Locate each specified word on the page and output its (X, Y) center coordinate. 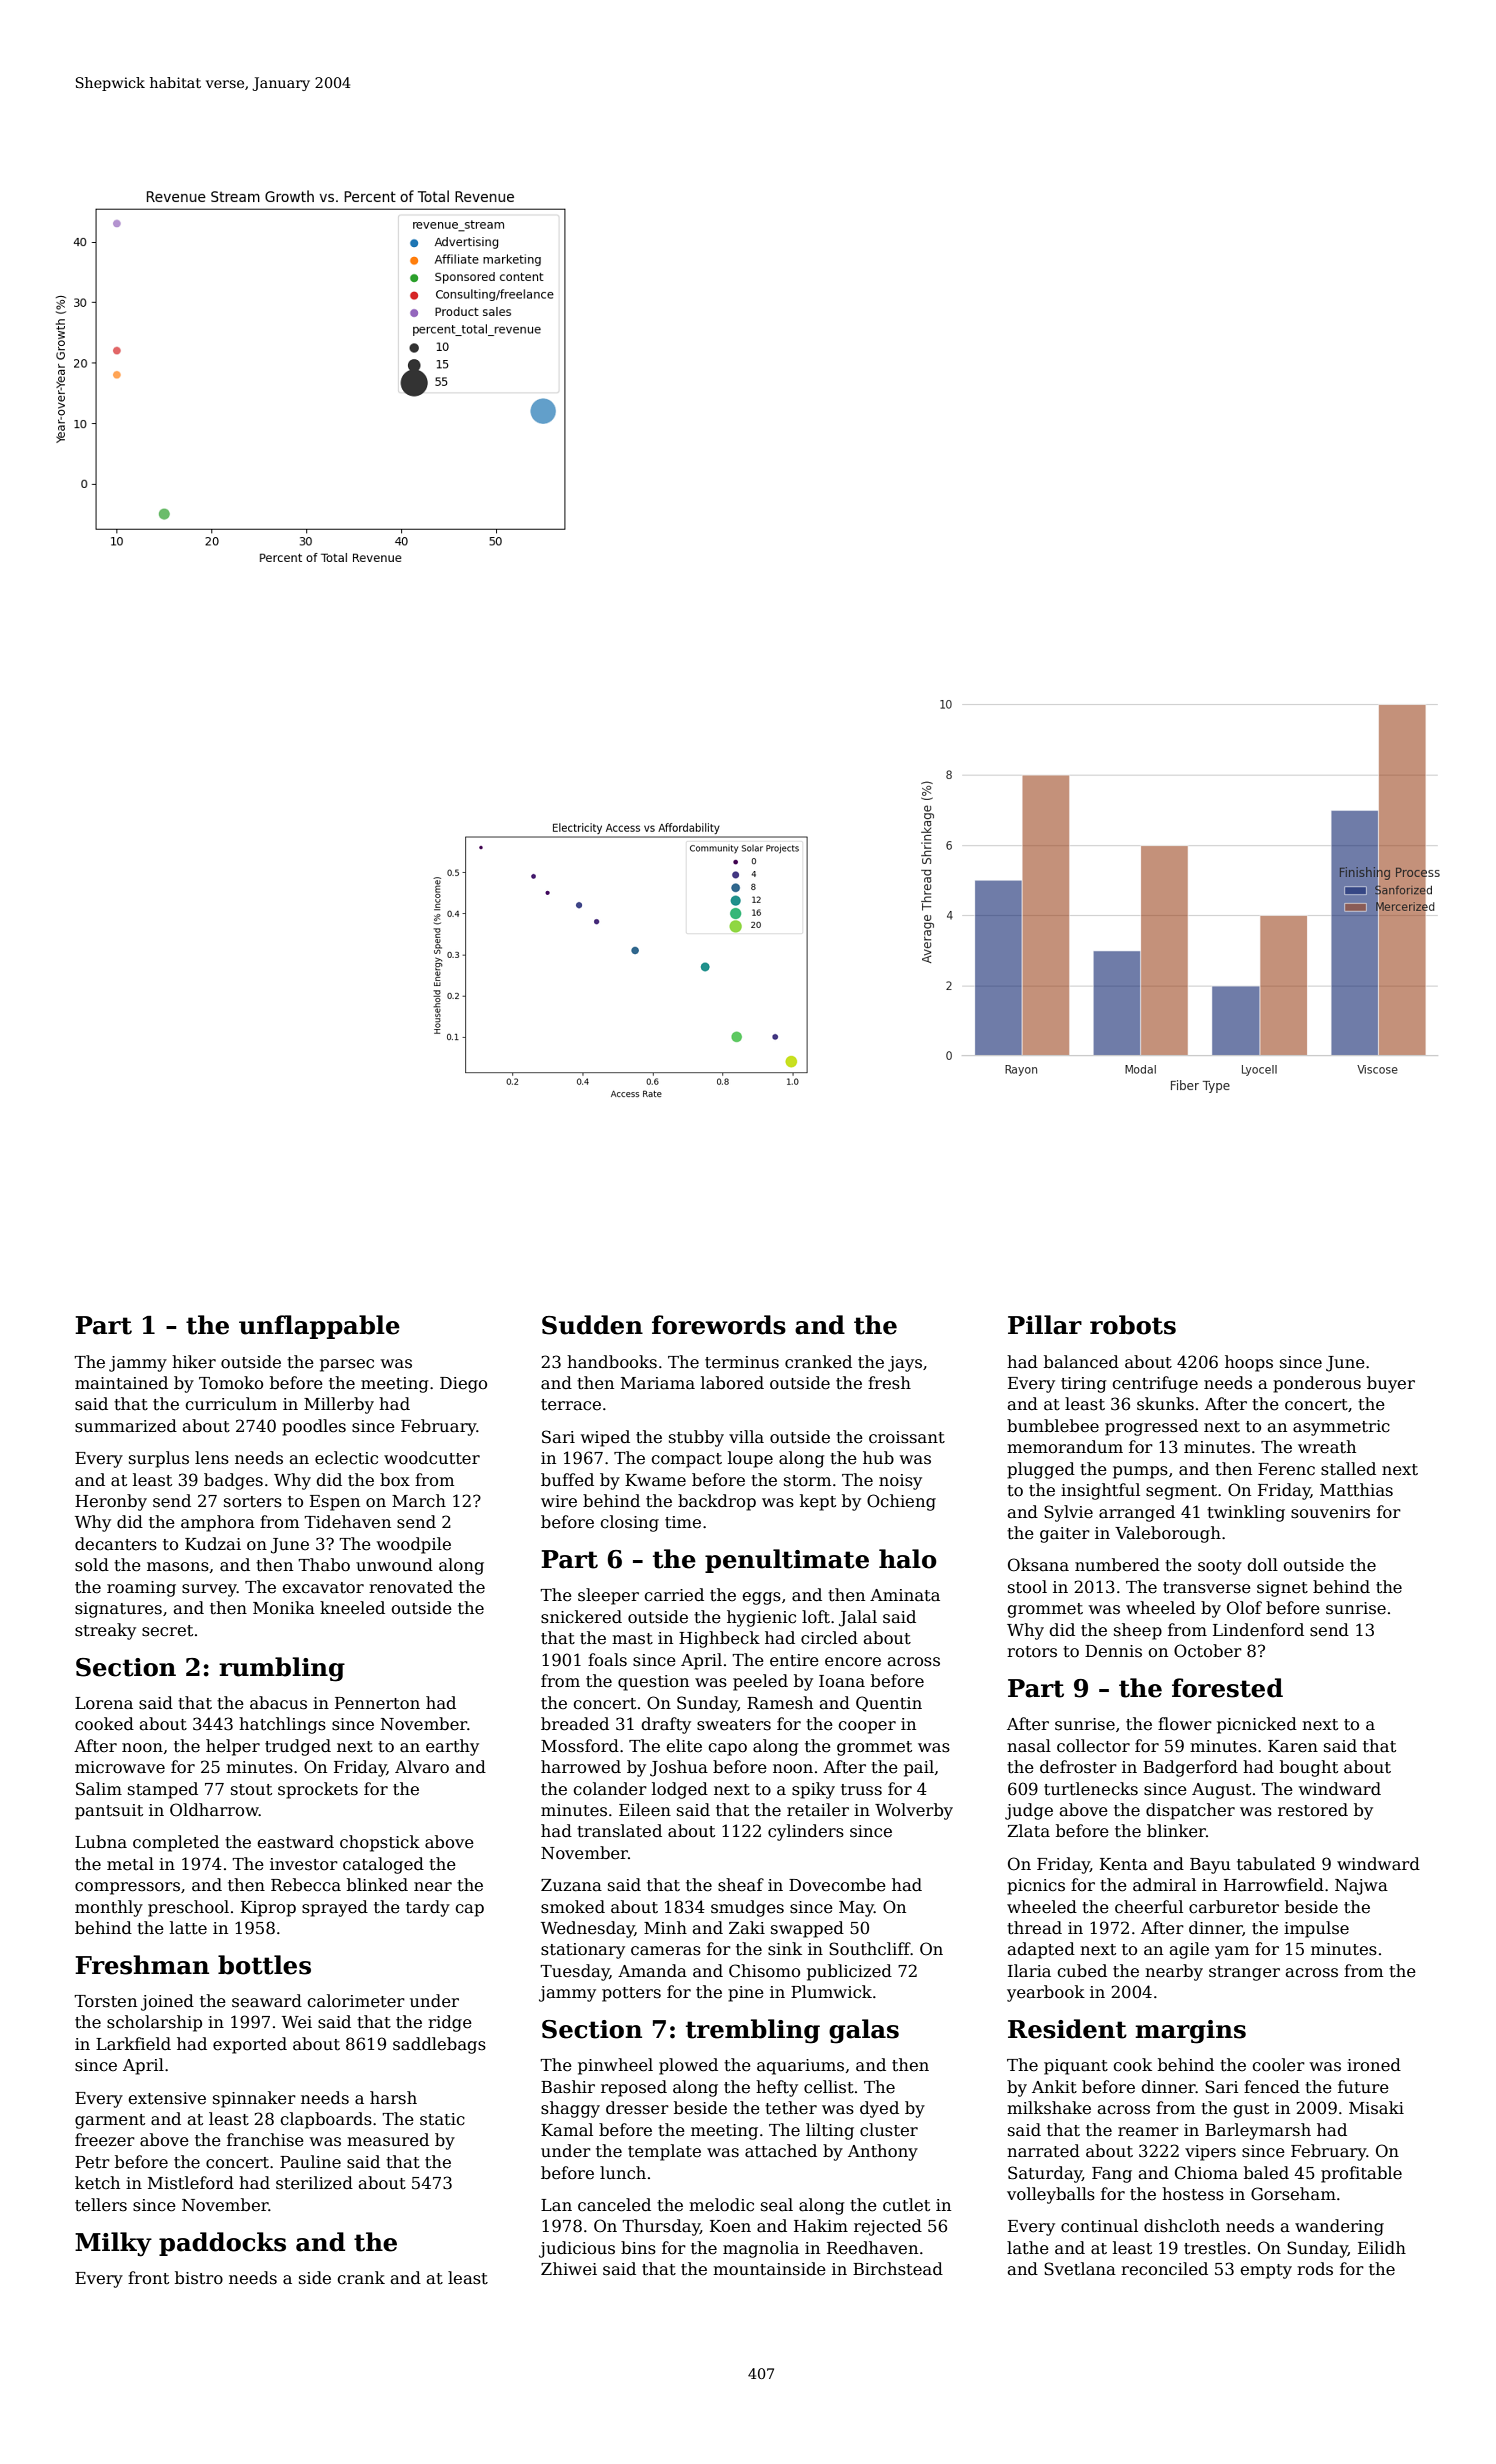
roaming (141, 1589)
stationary (583, 1951)
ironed (1374, 2065)
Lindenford (1258, 1630)
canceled (614, 2205)
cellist (829, 2087)
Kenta (1124, 1864)
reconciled (1164, 2269)
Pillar (1045, 1325)
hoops (1249, 1363)
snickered (581, 1617)
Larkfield (133, 2044)
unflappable (319, 1327)
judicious (577, 2249)
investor (304, 1864)
